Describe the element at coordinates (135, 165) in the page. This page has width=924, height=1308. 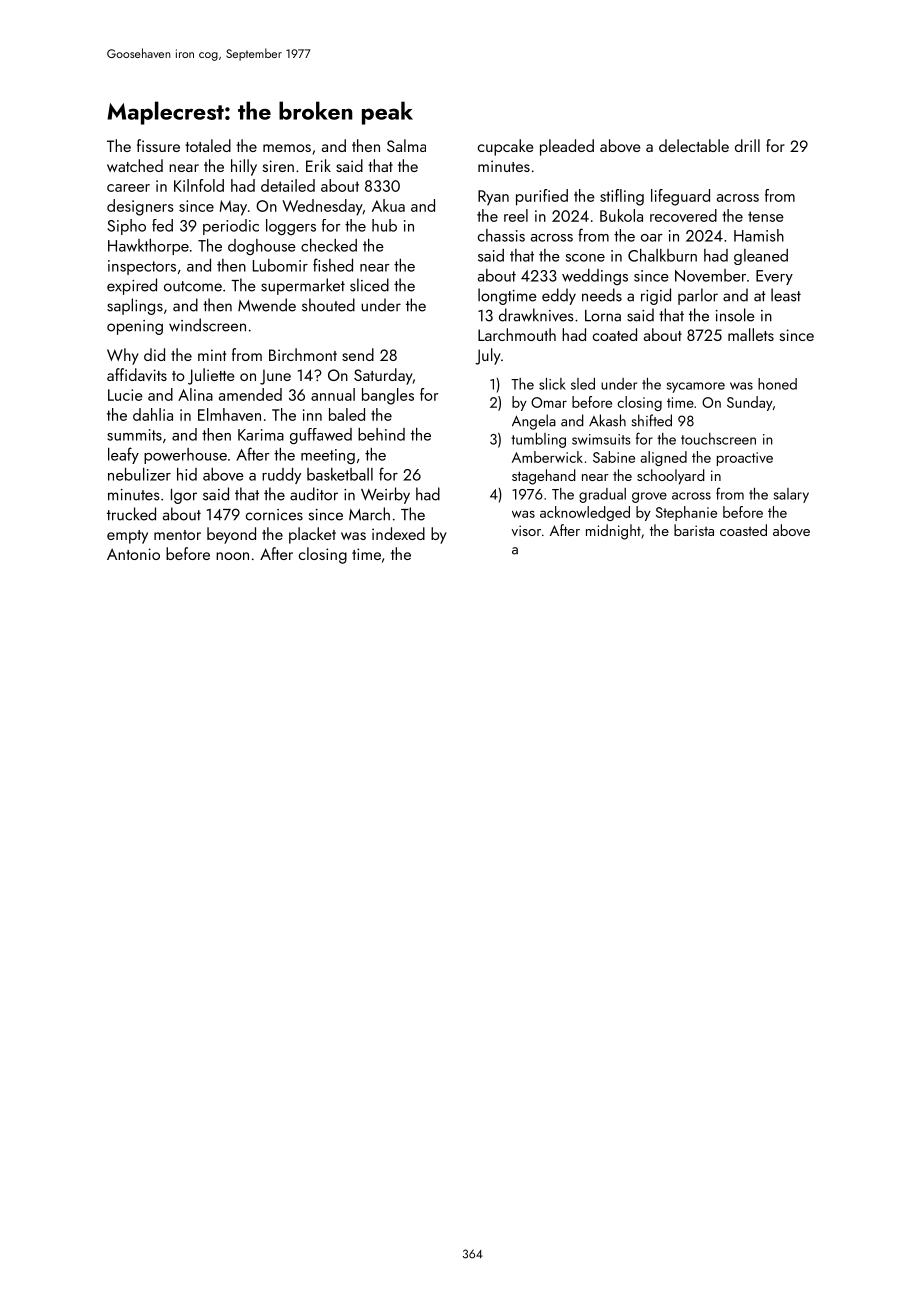
I see `watched` at that location.
